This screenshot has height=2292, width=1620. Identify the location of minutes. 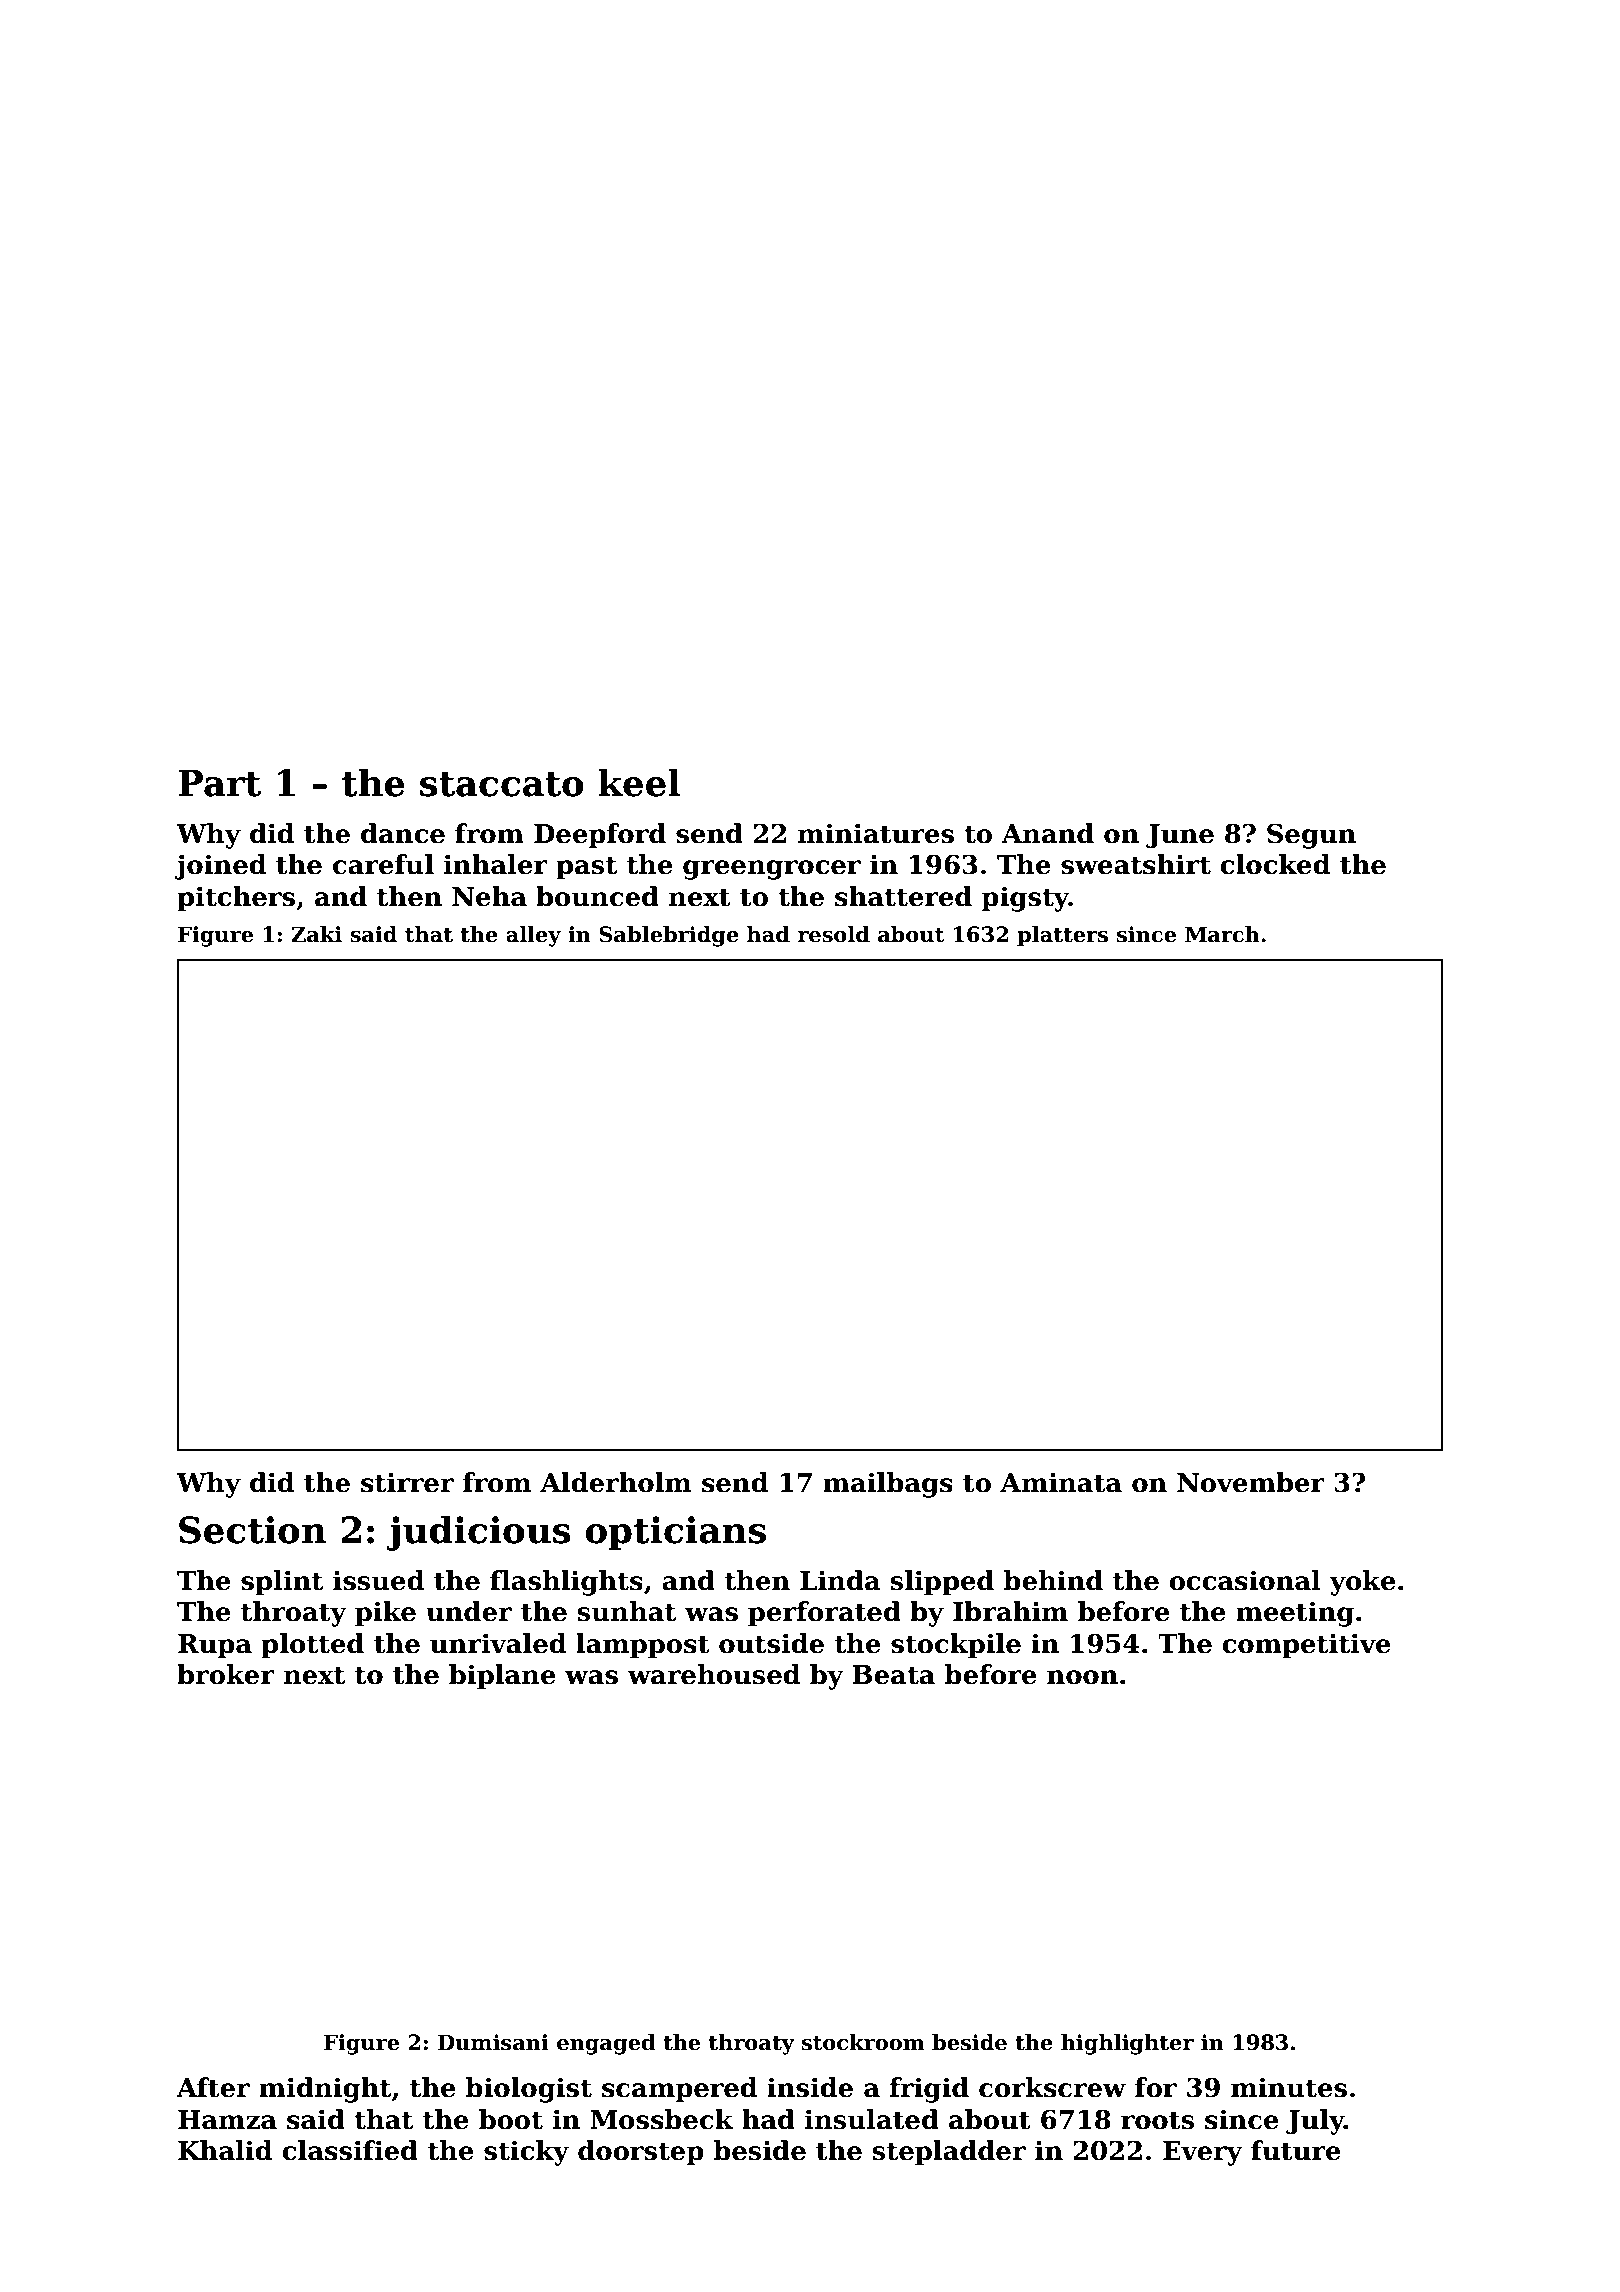
(1289, 2087).
